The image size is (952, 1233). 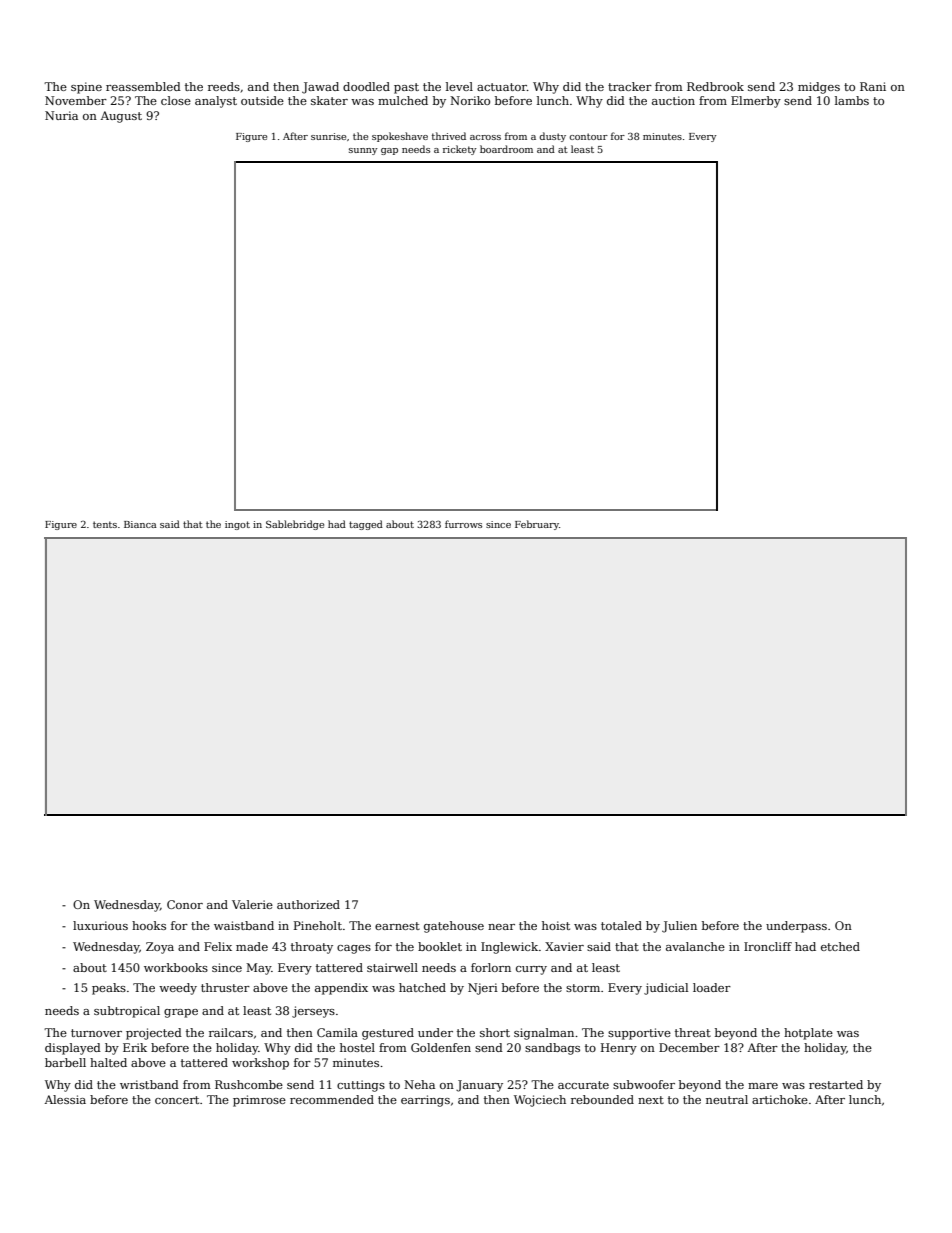 I want to click on furrows, so click(x=463, y=524).
